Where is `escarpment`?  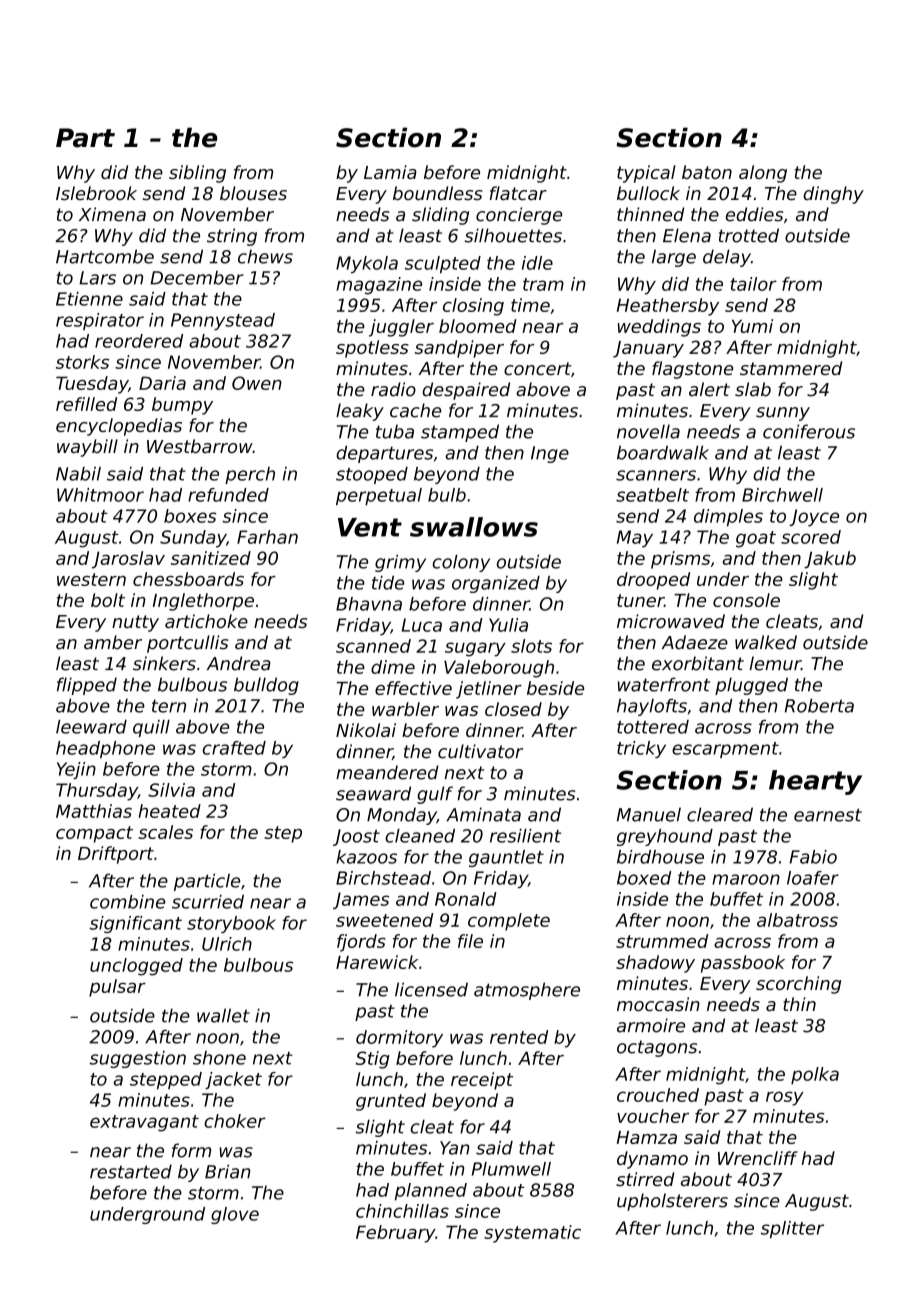 escarpment is located at coordinates (725, 750).
